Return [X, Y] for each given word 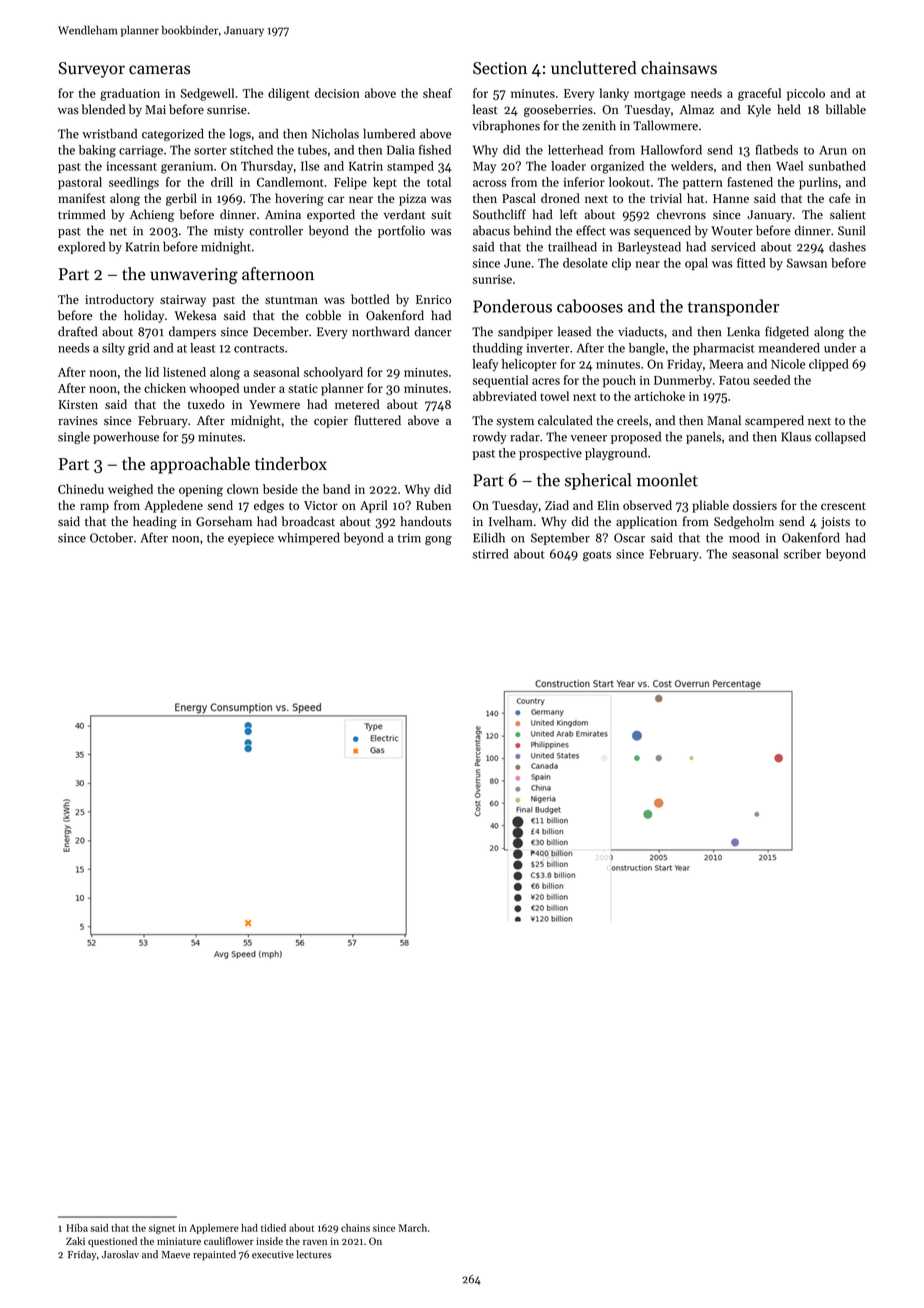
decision [337, 93]
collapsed [840, 437]
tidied [273, 1228]
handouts [426, 521]
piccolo [806, 94]
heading [155, 522]
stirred [490, 554]
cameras [159, 70]
